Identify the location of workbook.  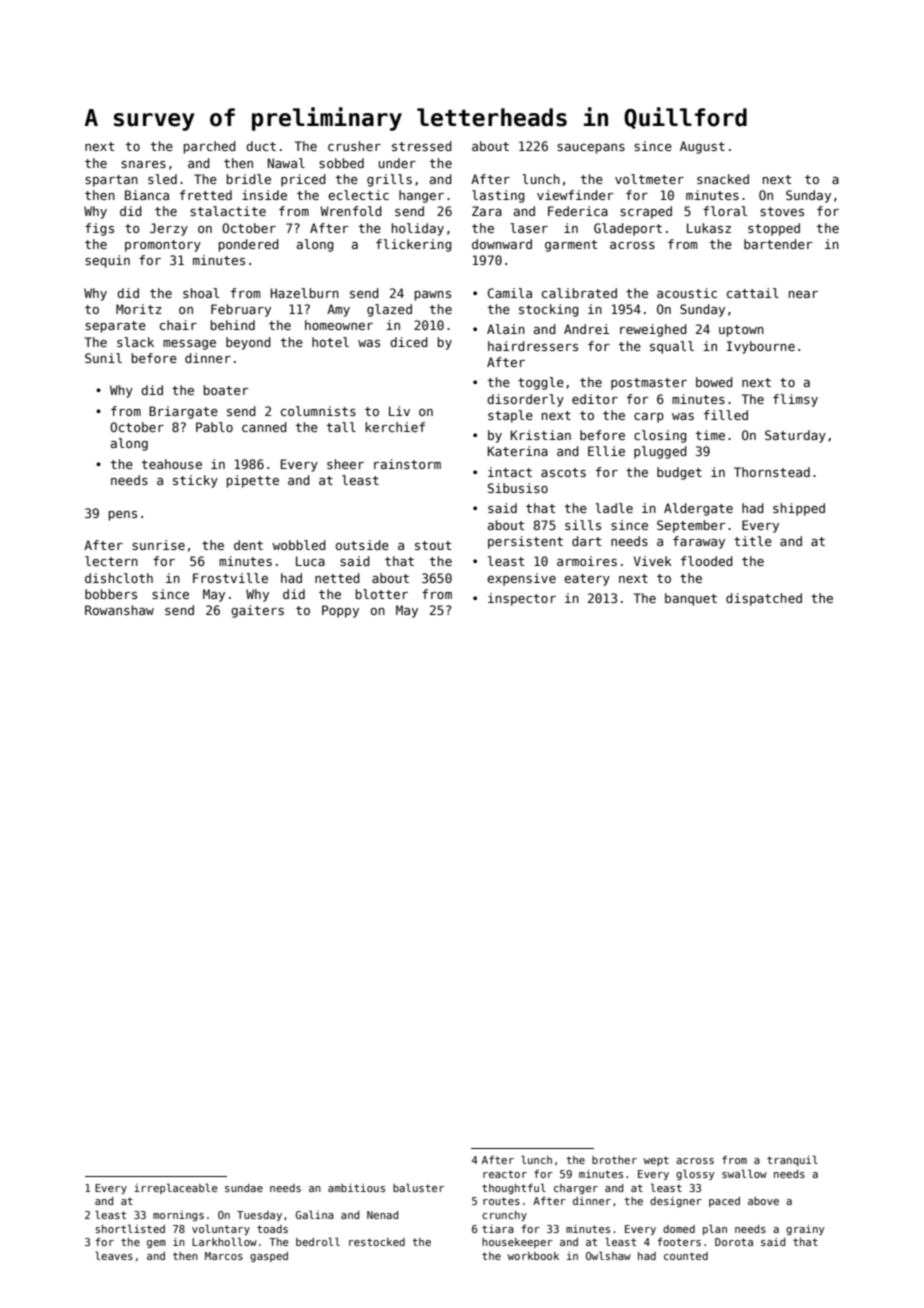
(533, 1256).
